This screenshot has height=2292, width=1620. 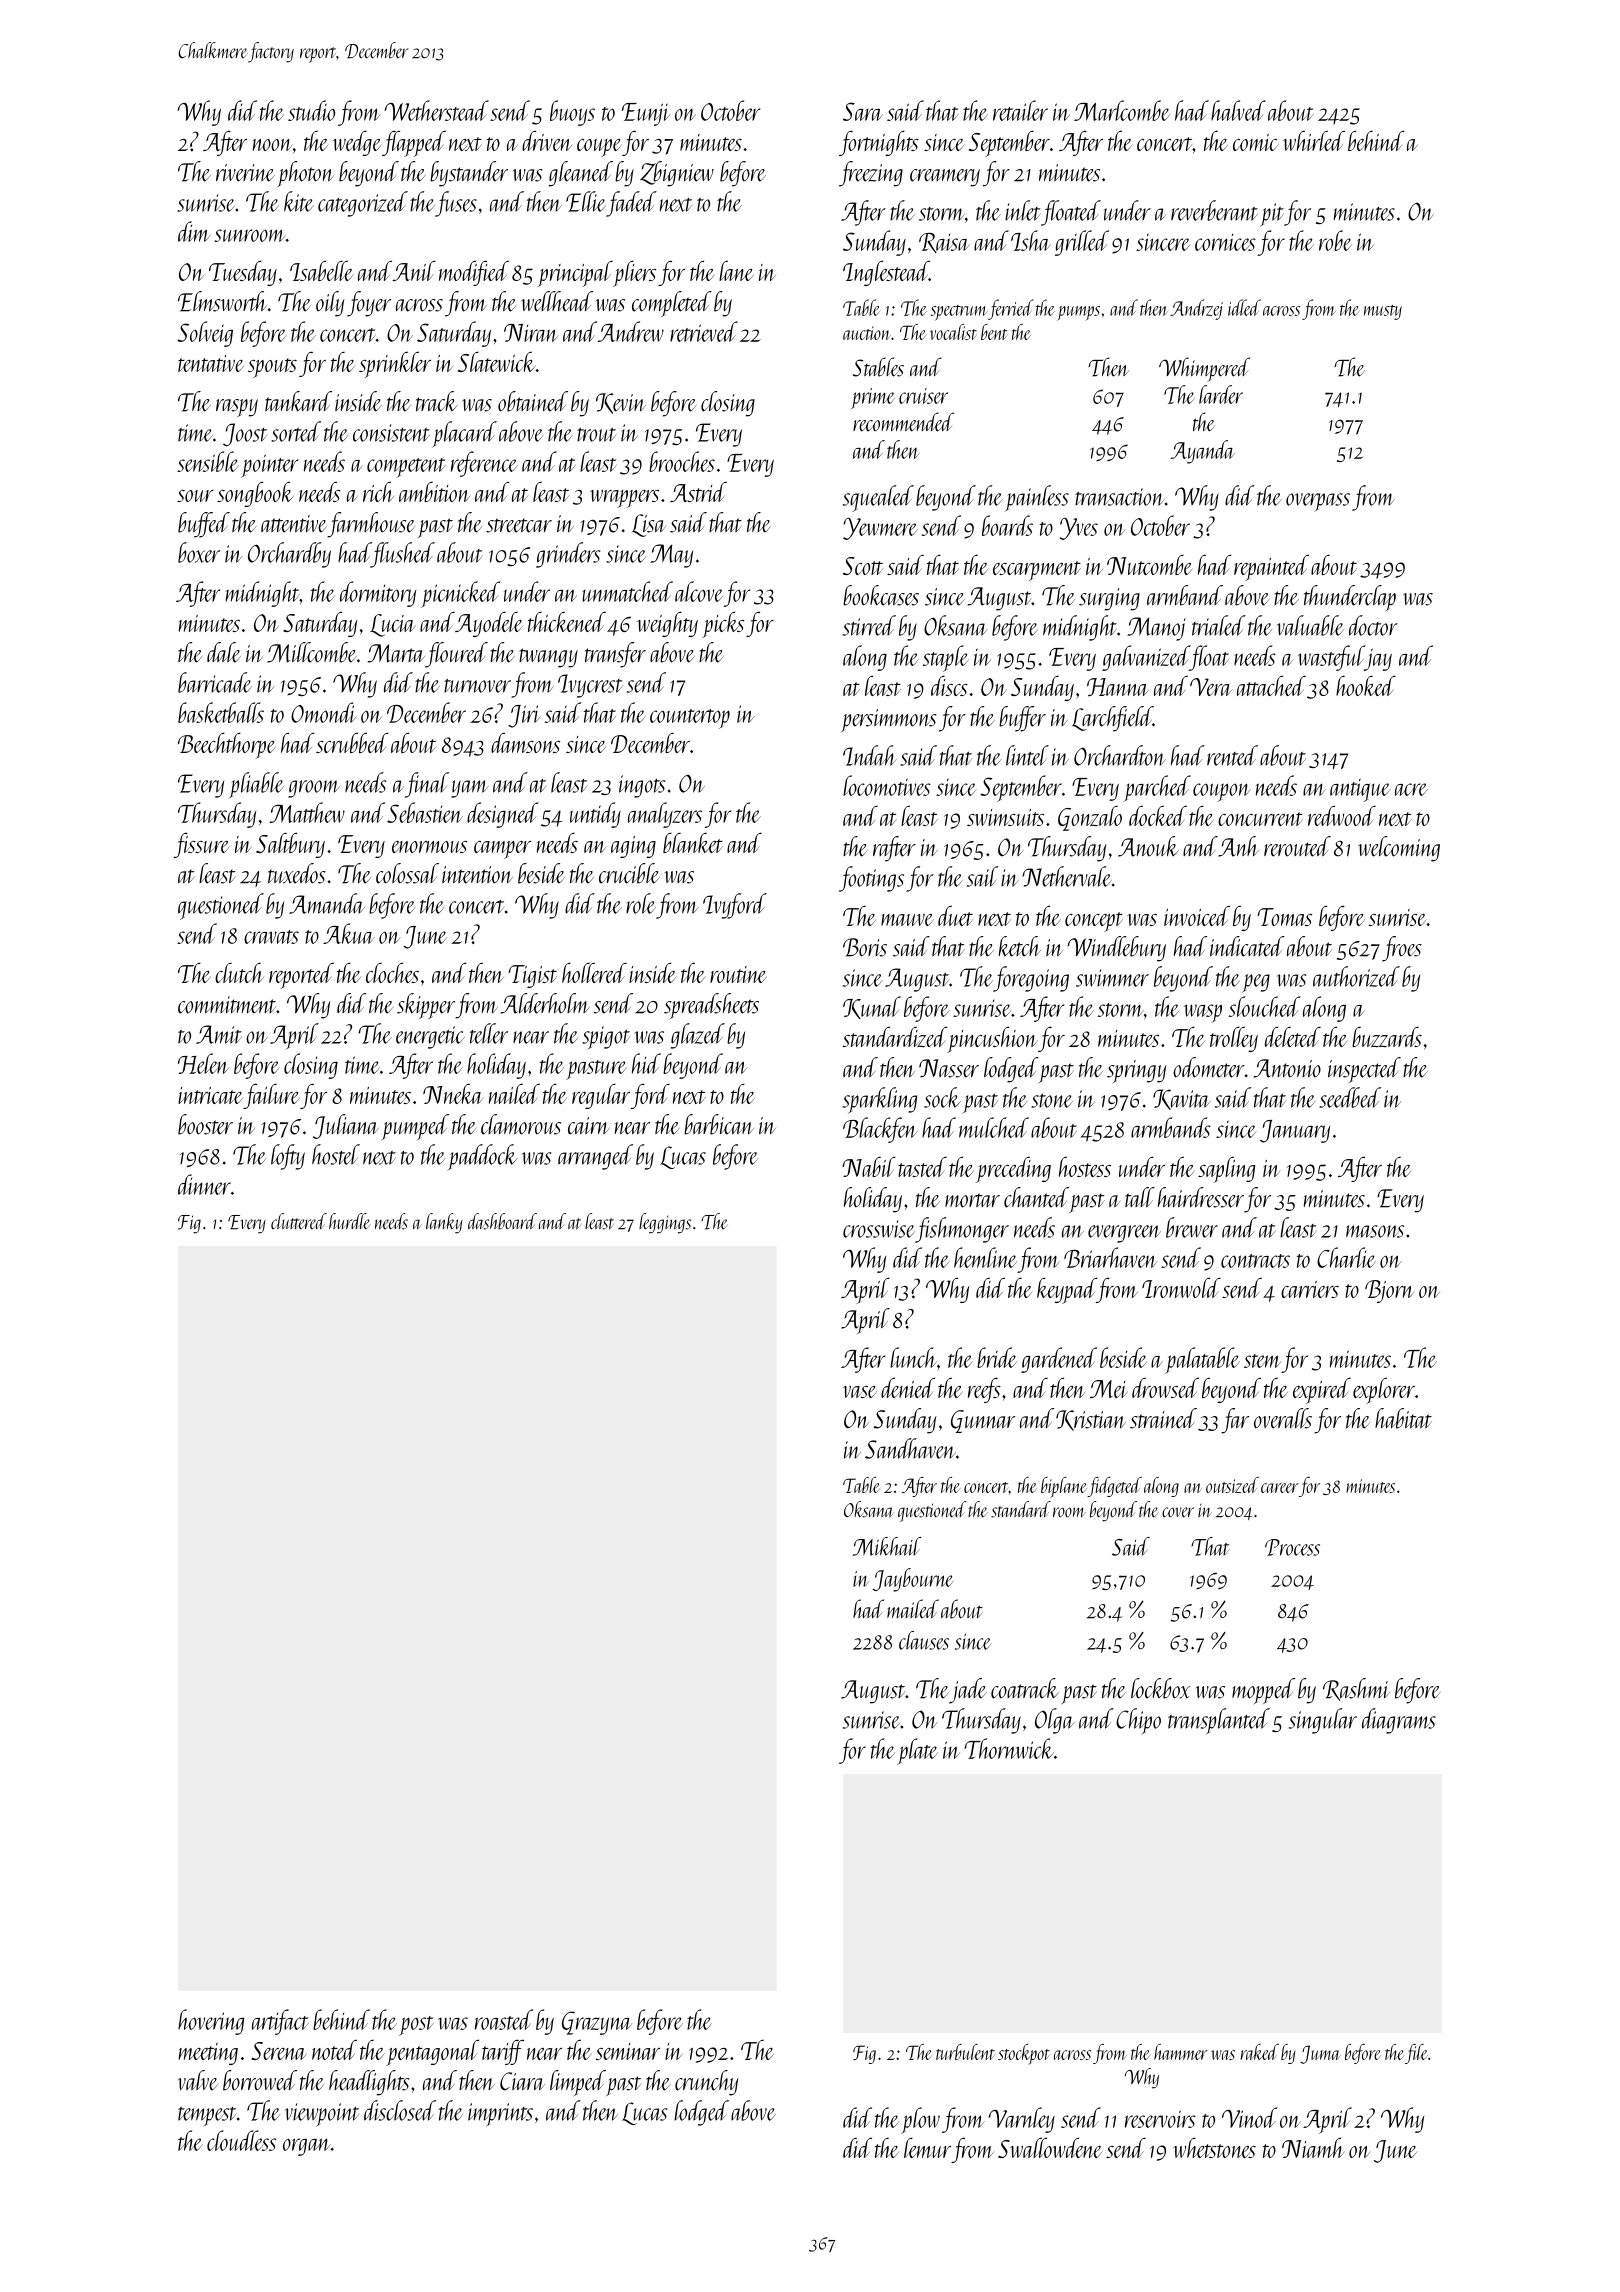 I want to click on fissure, so click(x=202, y=845).
